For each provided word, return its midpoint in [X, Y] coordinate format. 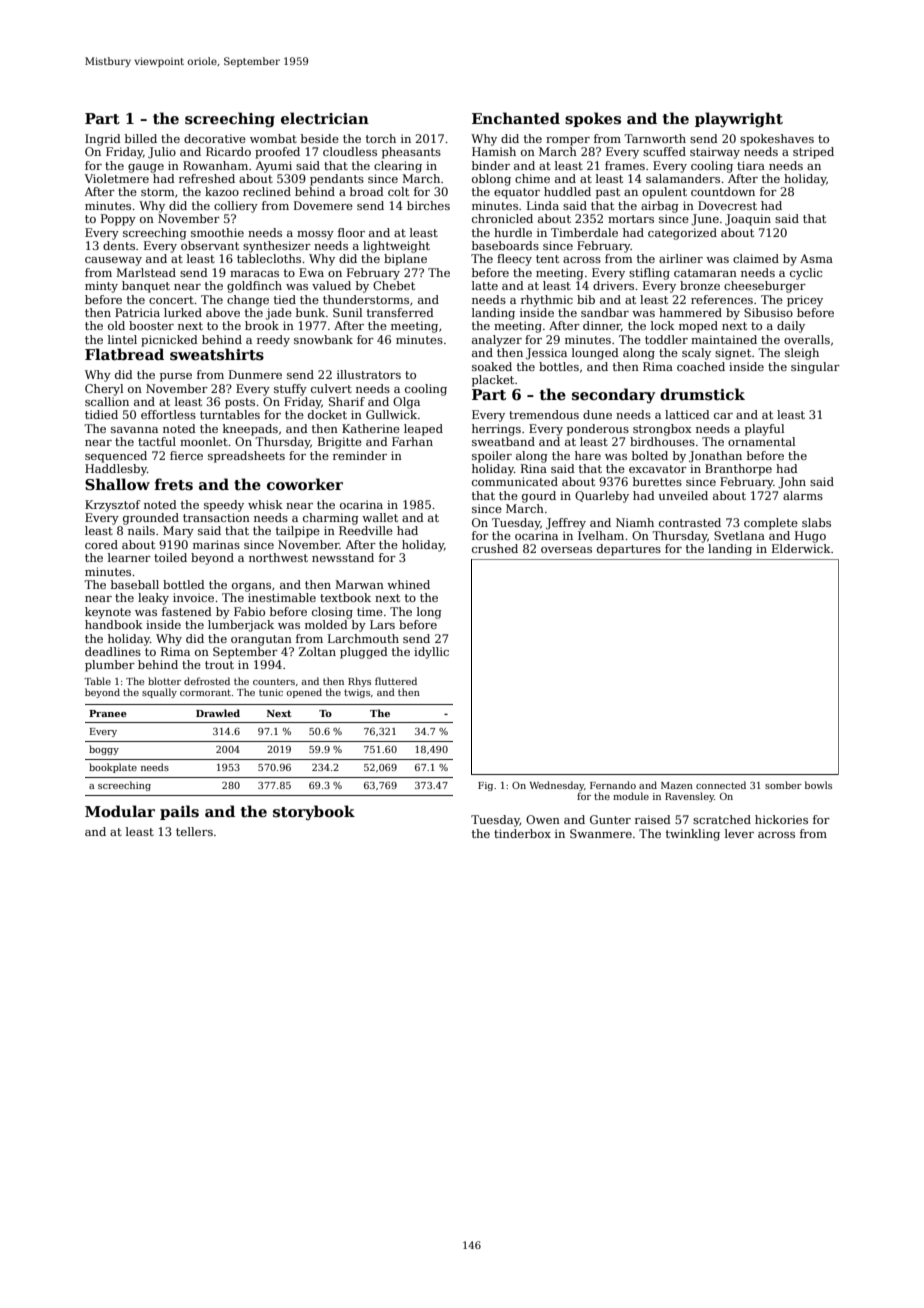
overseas [566, 550]
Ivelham [601, 535]
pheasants [411, 153]
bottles [559, 366]
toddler [666, 339]
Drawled [218, 713]
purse [176, 377]
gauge [146, 168]
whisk [265, 504]
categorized [682, 234]
